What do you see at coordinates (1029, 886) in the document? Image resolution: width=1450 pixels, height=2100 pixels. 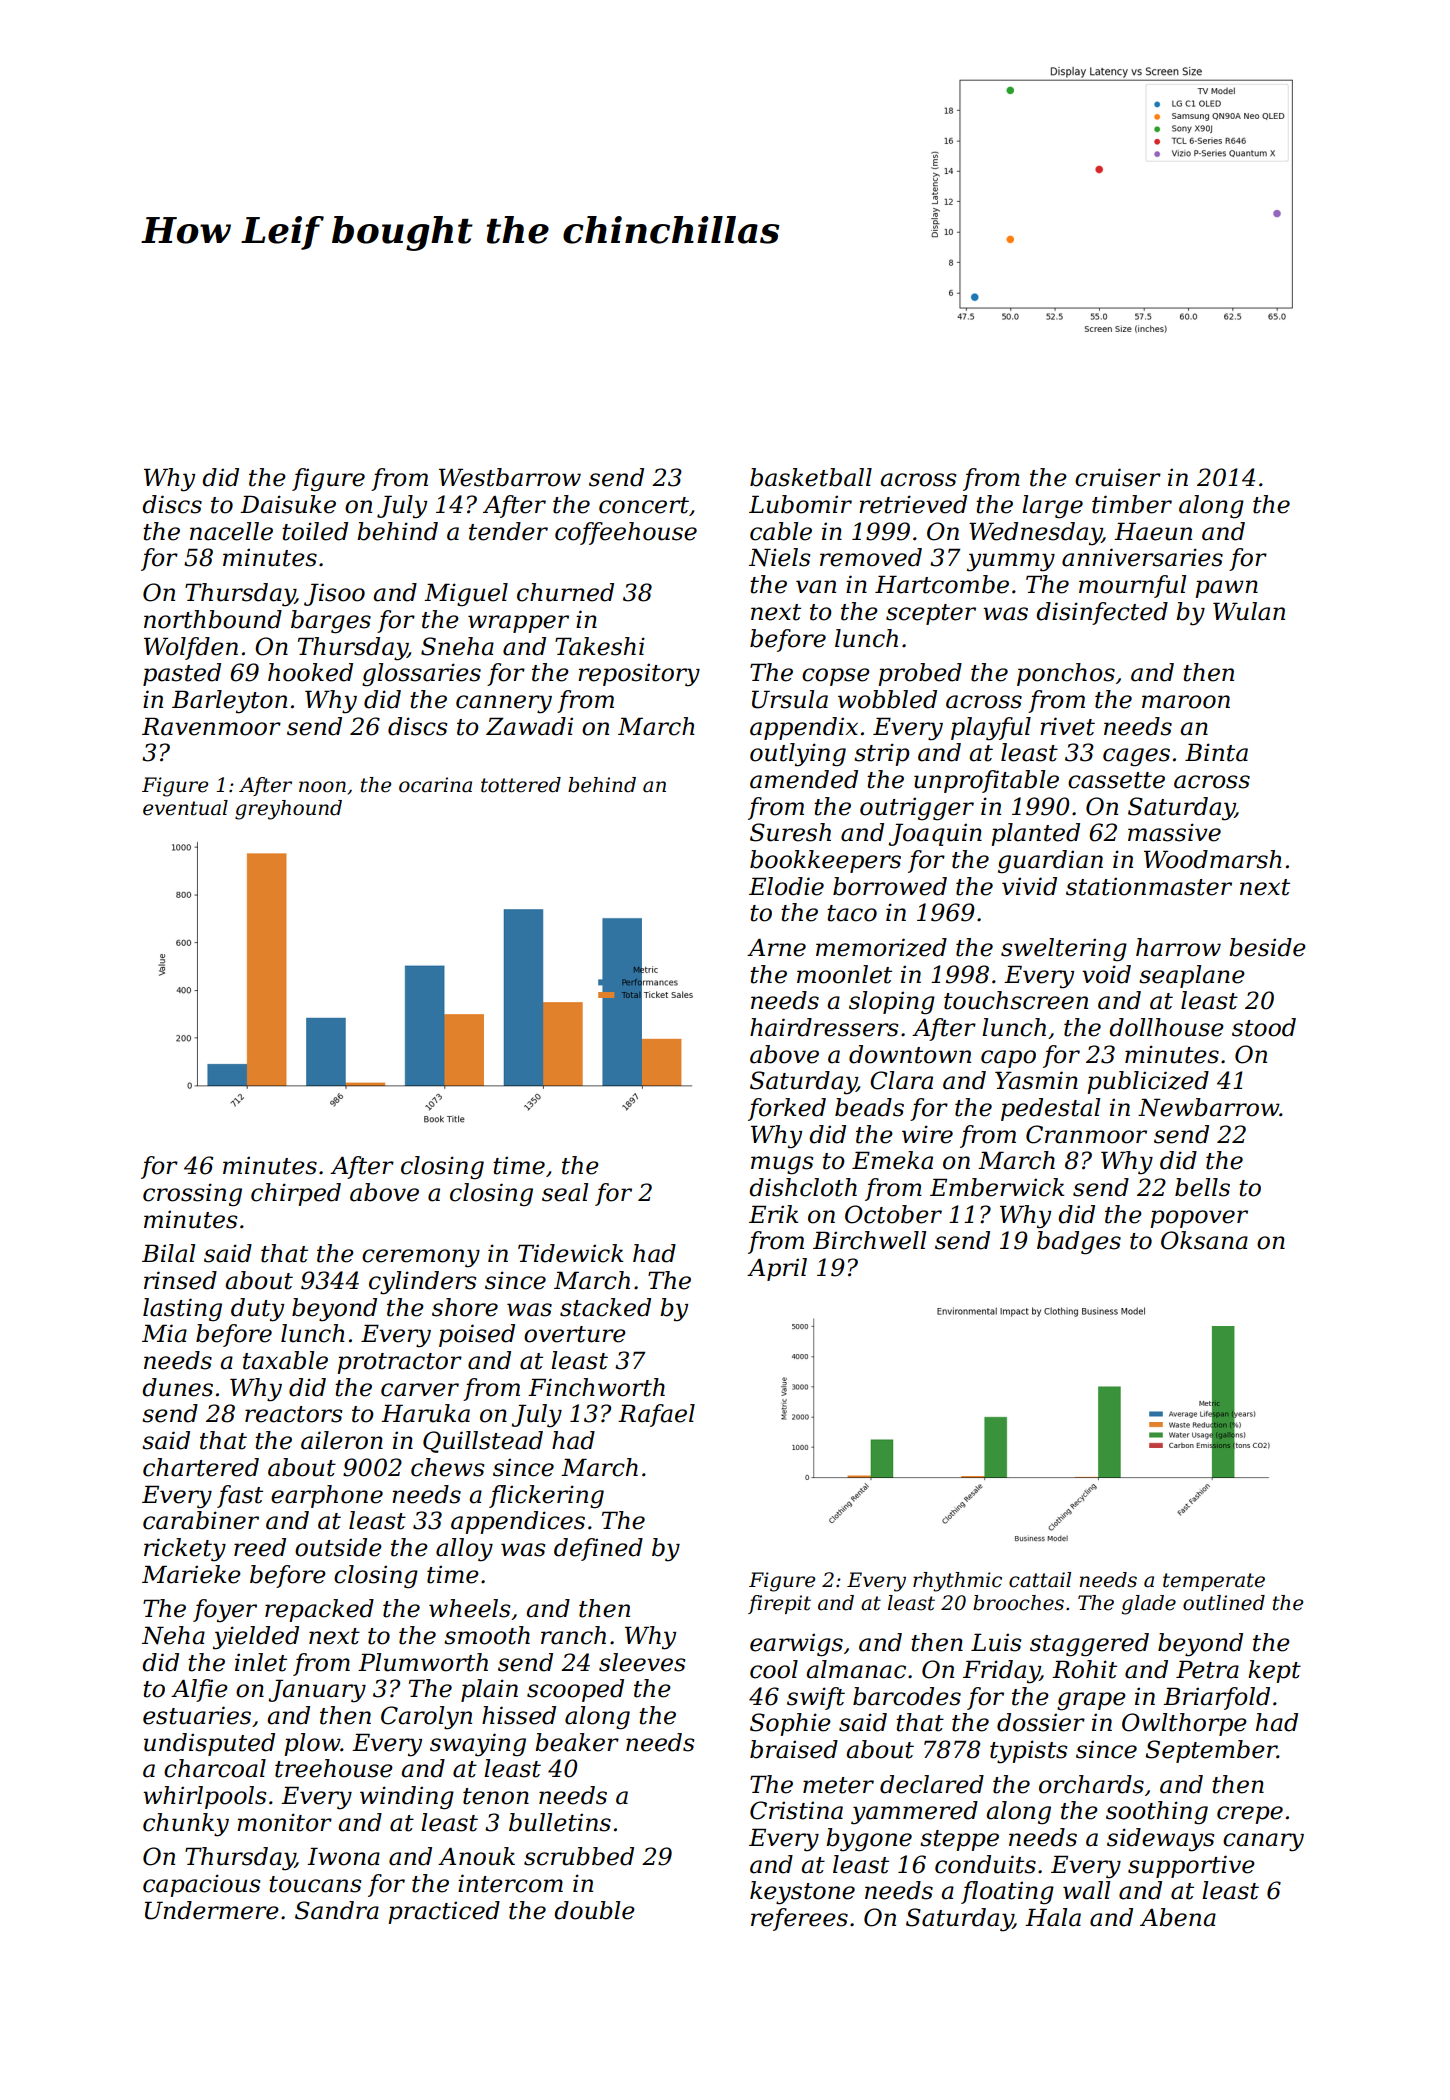 I see `vivid` at bounding box center [1029, 886].
